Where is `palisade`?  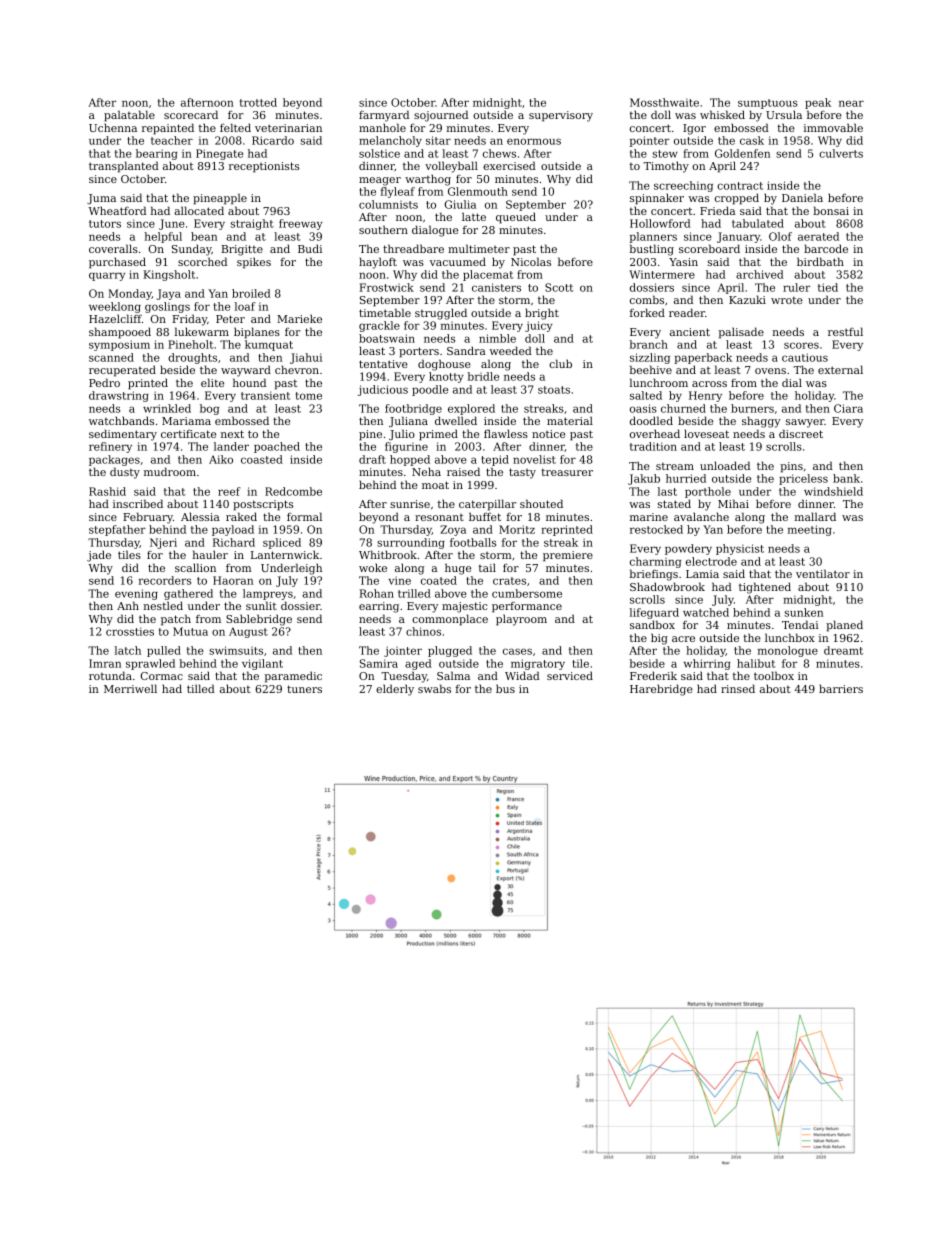
palisade is located at coordinates (741, 333).
